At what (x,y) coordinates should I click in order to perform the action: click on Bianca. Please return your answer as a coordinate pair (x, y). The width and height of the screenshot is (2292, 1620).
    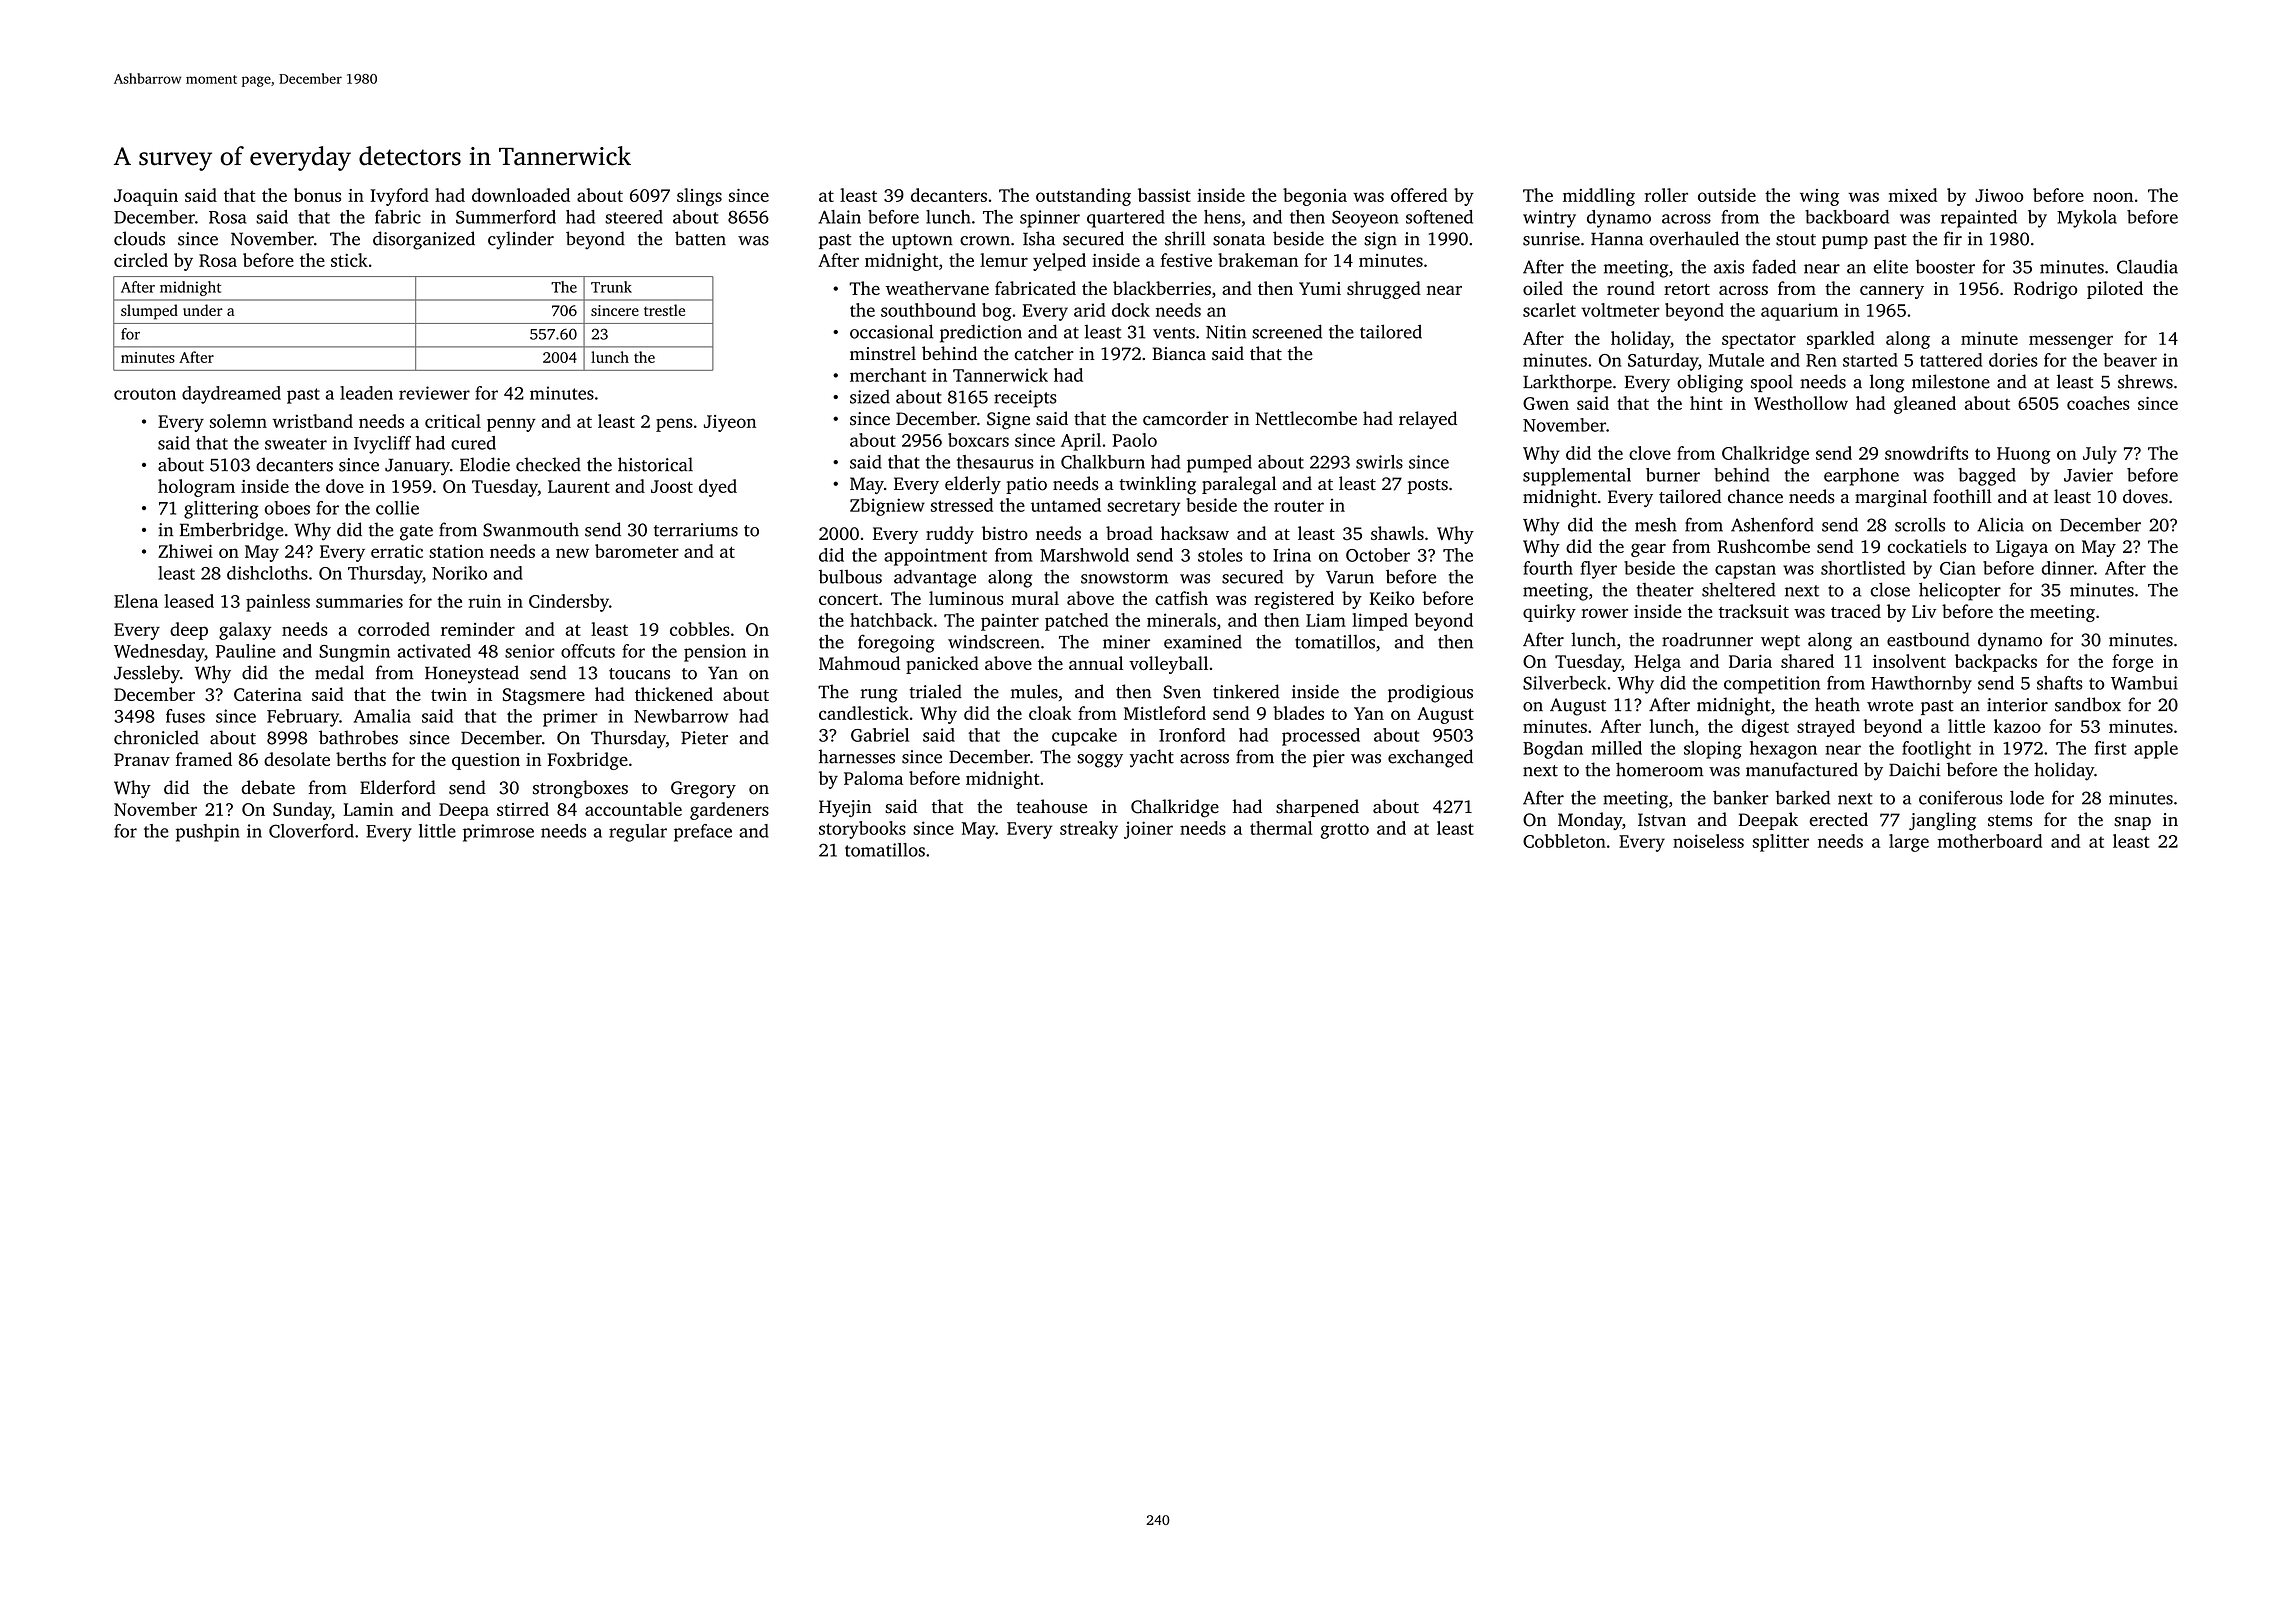
    Looking at the image, I should click on (1179, 354).
